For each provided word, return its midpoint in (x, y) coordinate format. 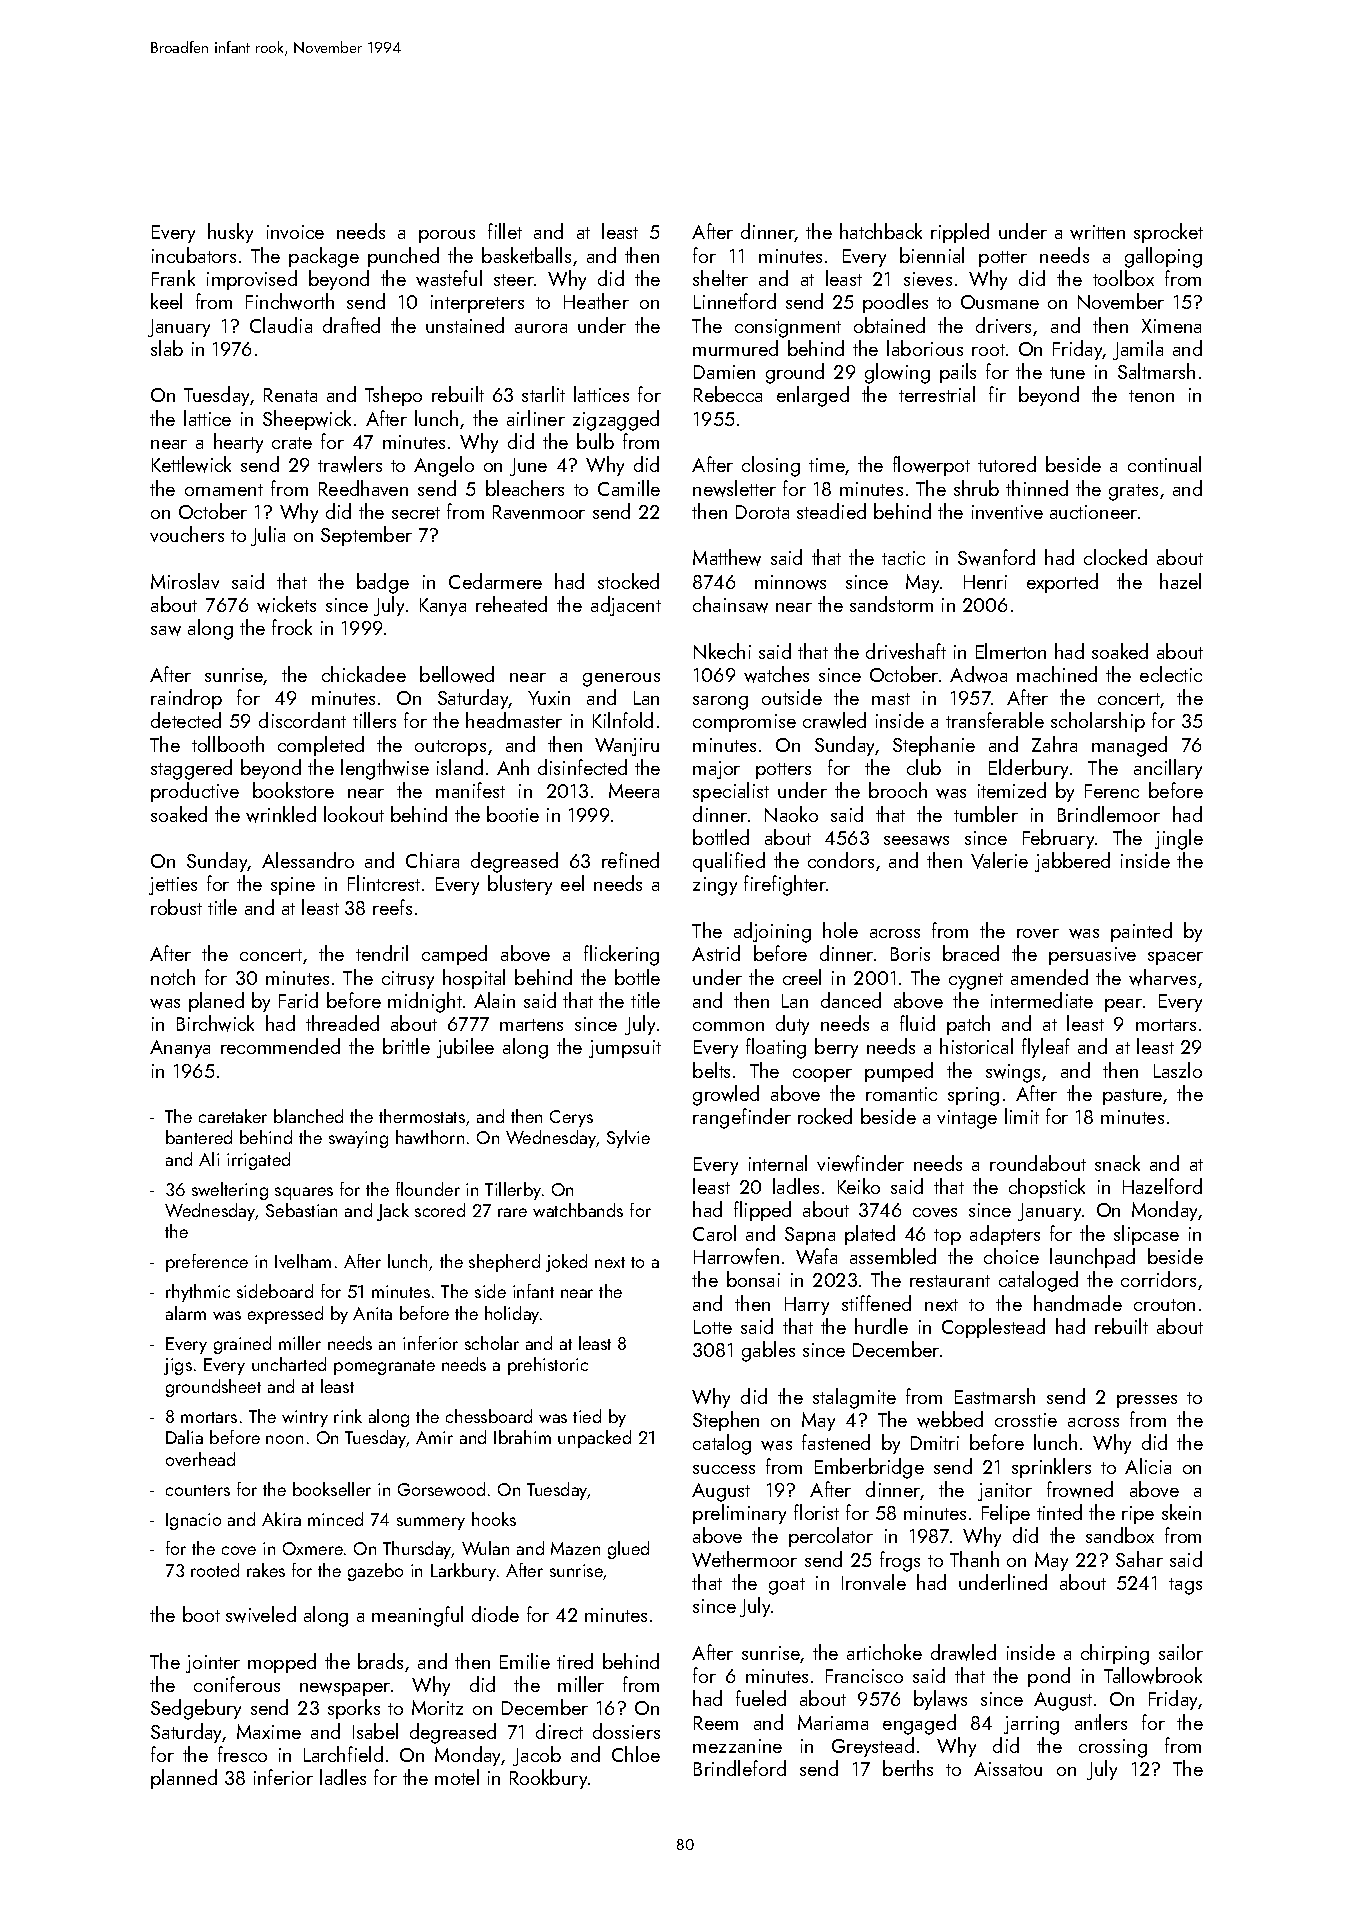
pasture (1132, 1097)
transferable (995, 720)
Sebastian (301, 1210)
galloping (1163, 257)
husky (230, 233)
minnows (790, 582)
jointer (213, 1664)
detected (186, 720)
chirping (1115, 1654)
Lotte (713, 1327)
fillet (505, 231)
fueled (761, 1698)
